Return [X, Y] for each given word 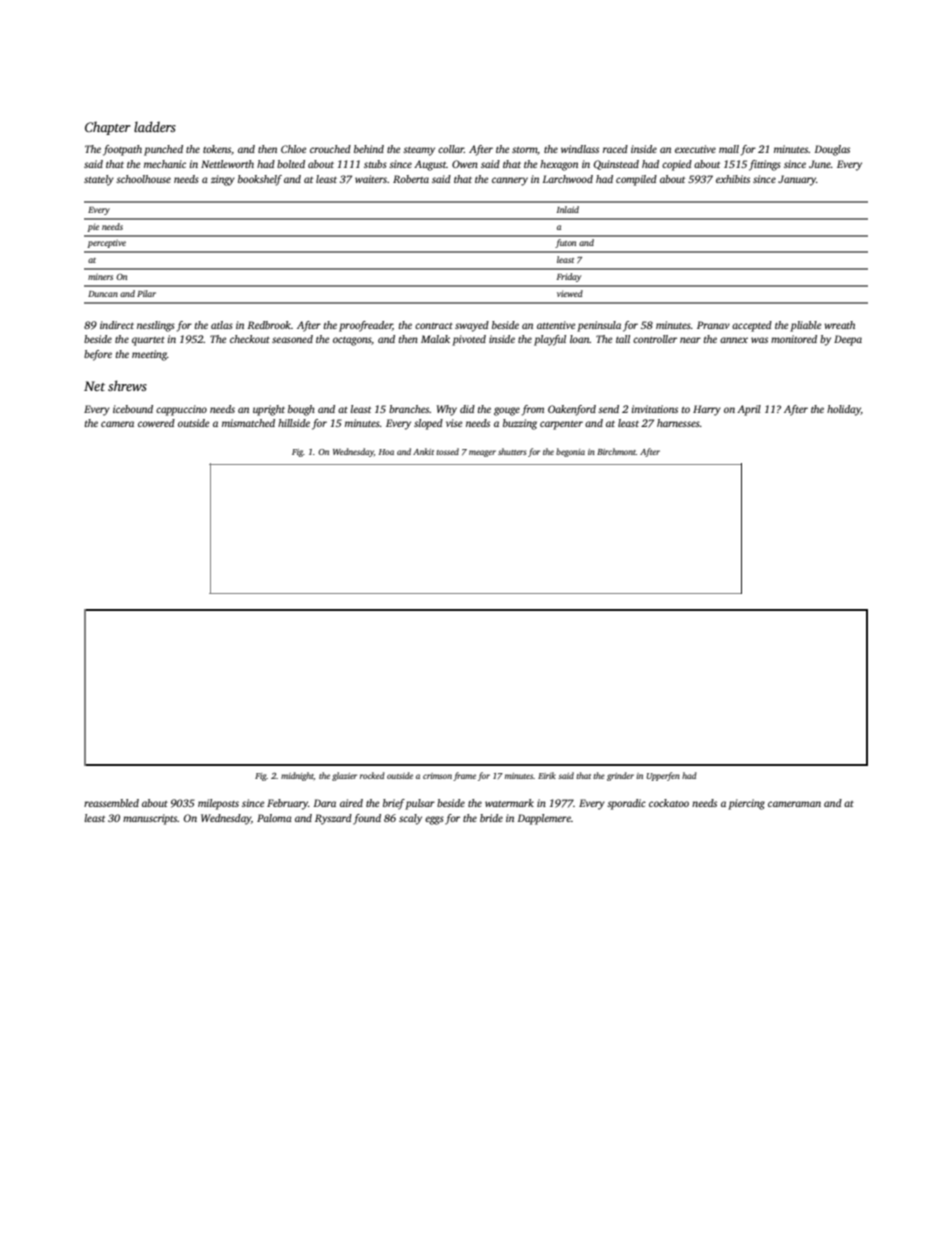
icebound [133, 409]
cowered [156, 423]
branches [409, 409]
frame [464, 776]
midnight [297, 776]
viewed [570, 293]
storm [525, 150]
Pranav [713, 325]
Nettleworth [227, 164]
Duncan [103, 294]
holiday [844, 410]
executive [695, 149]
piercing [746, 804]
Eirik [547, 775]
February [287, 804]
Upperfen [663, 776]
